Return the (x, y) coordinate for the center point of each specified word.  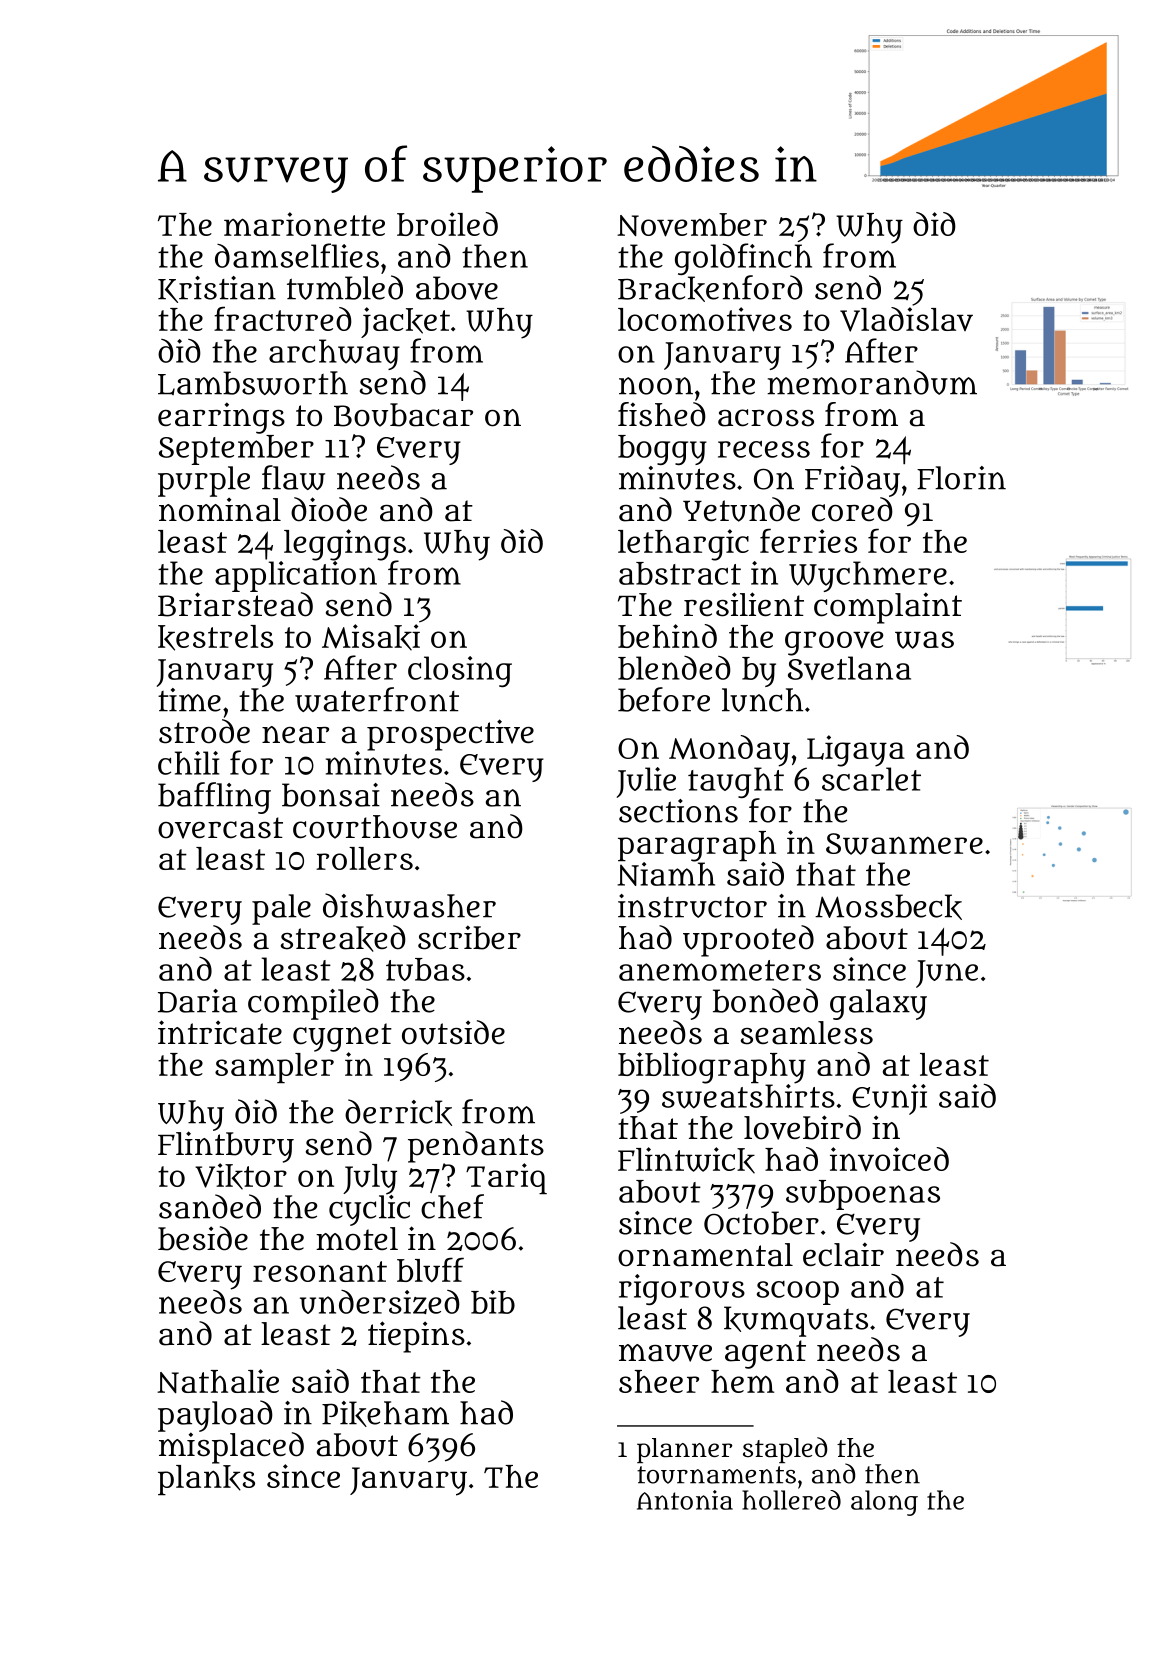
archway (334, 354)
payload (215, 1416)
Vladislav (906, 319)
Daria (197, 1001)
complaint (888, 608)
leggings (345, 544)
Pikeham (385, 1414)
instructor (692, 906)
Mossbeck (888, 907)
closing (460, 671)
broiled (447, 224)
